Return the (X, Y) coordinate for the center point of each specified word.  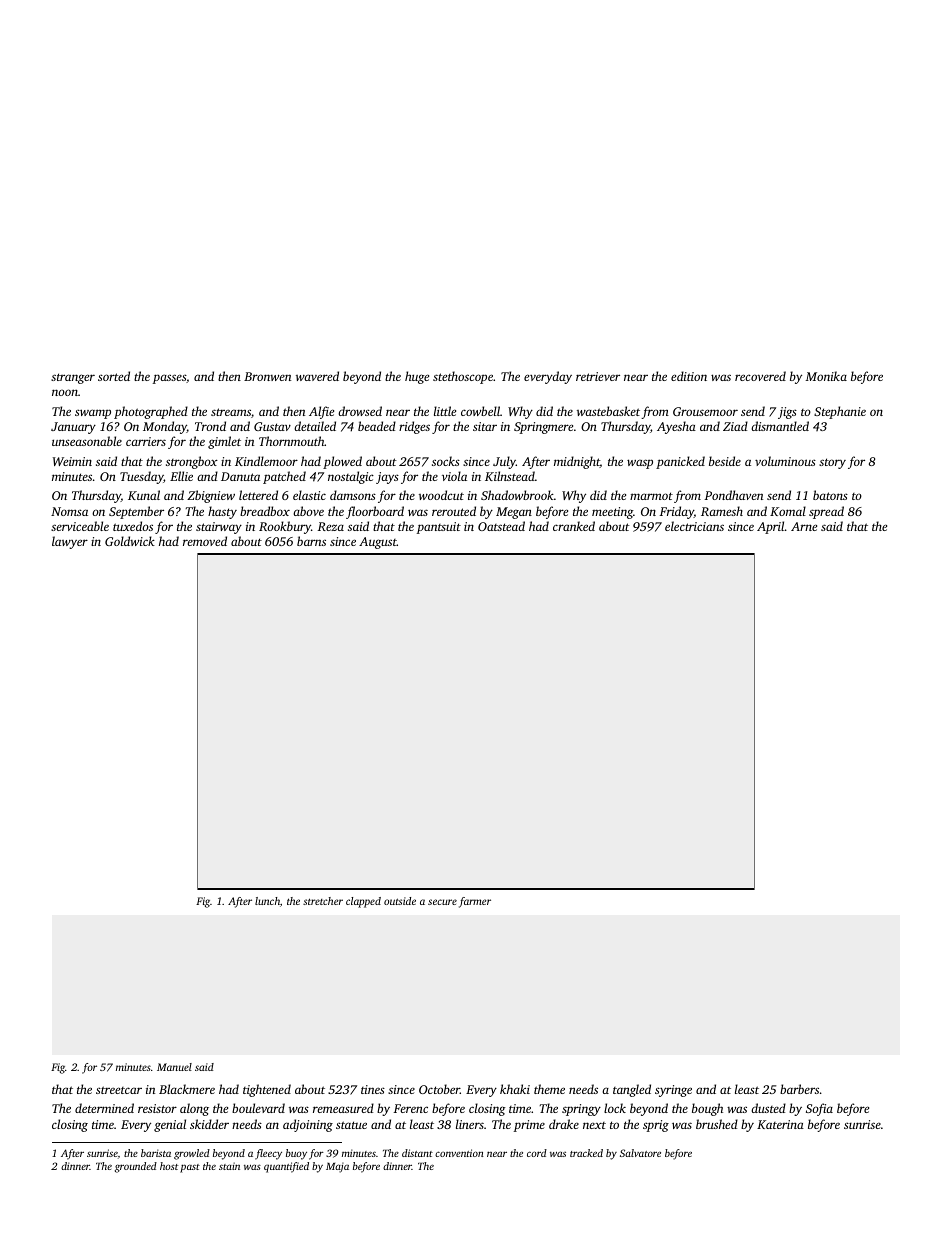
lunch (267, 901)
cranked (574, 526)
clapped (363, 902)
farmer (475, 902)
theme (549, 1089)
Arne (804, 526)
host (169, 1166)
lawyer (70, 542)
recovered (760, 376)
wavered (317, 376)
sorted (114, 376)
